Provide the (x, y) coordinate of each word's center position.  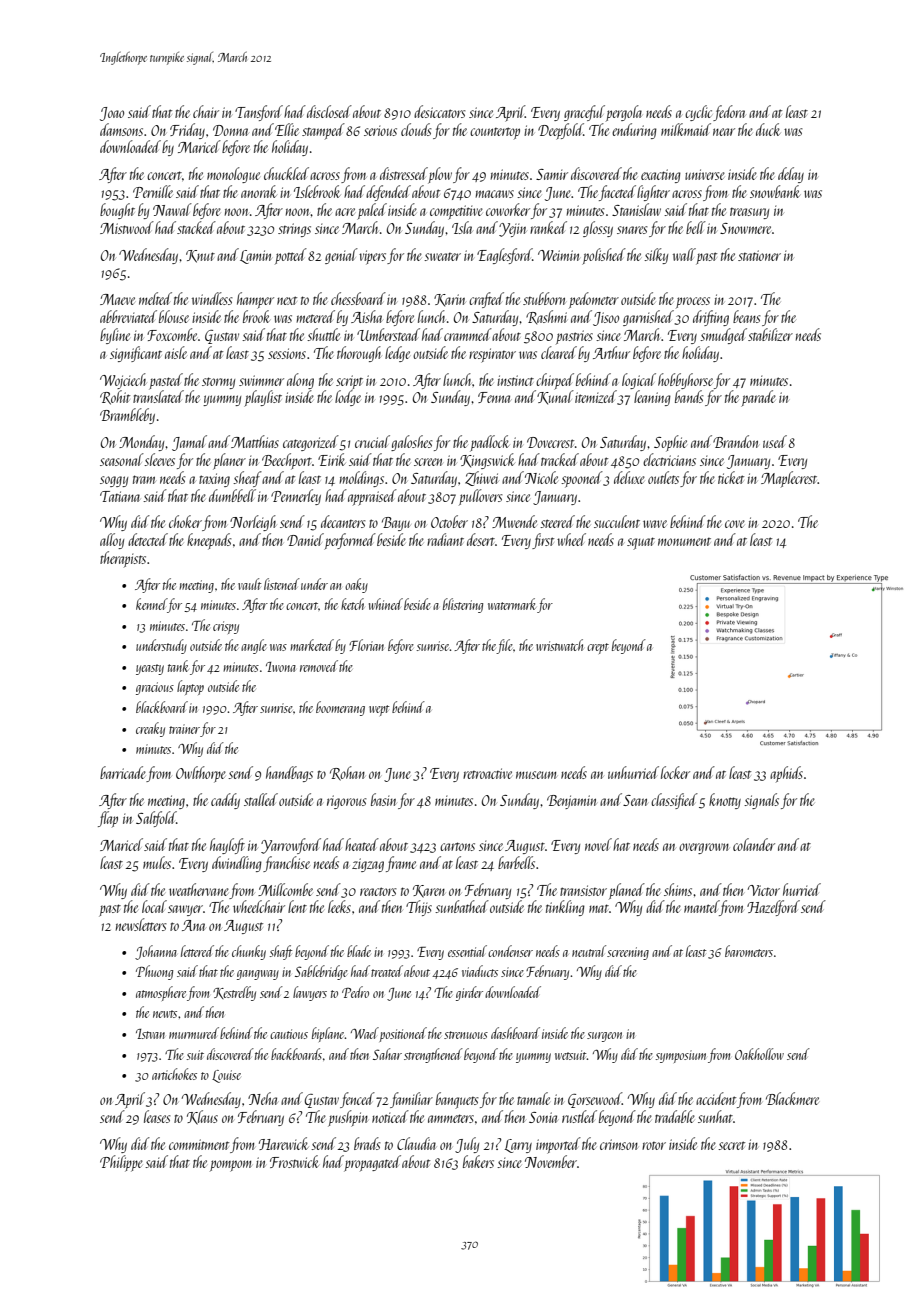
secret (731, 1145)
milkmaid (686, 129)
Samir (552, 174)
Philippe (121, 1163)
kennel (151, 604)
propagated (372, 1163)
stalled (261, 799)
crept (598, 648)
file (505, 646)
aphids (786, 774)
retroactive (487, 773)
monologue (233, 175)
